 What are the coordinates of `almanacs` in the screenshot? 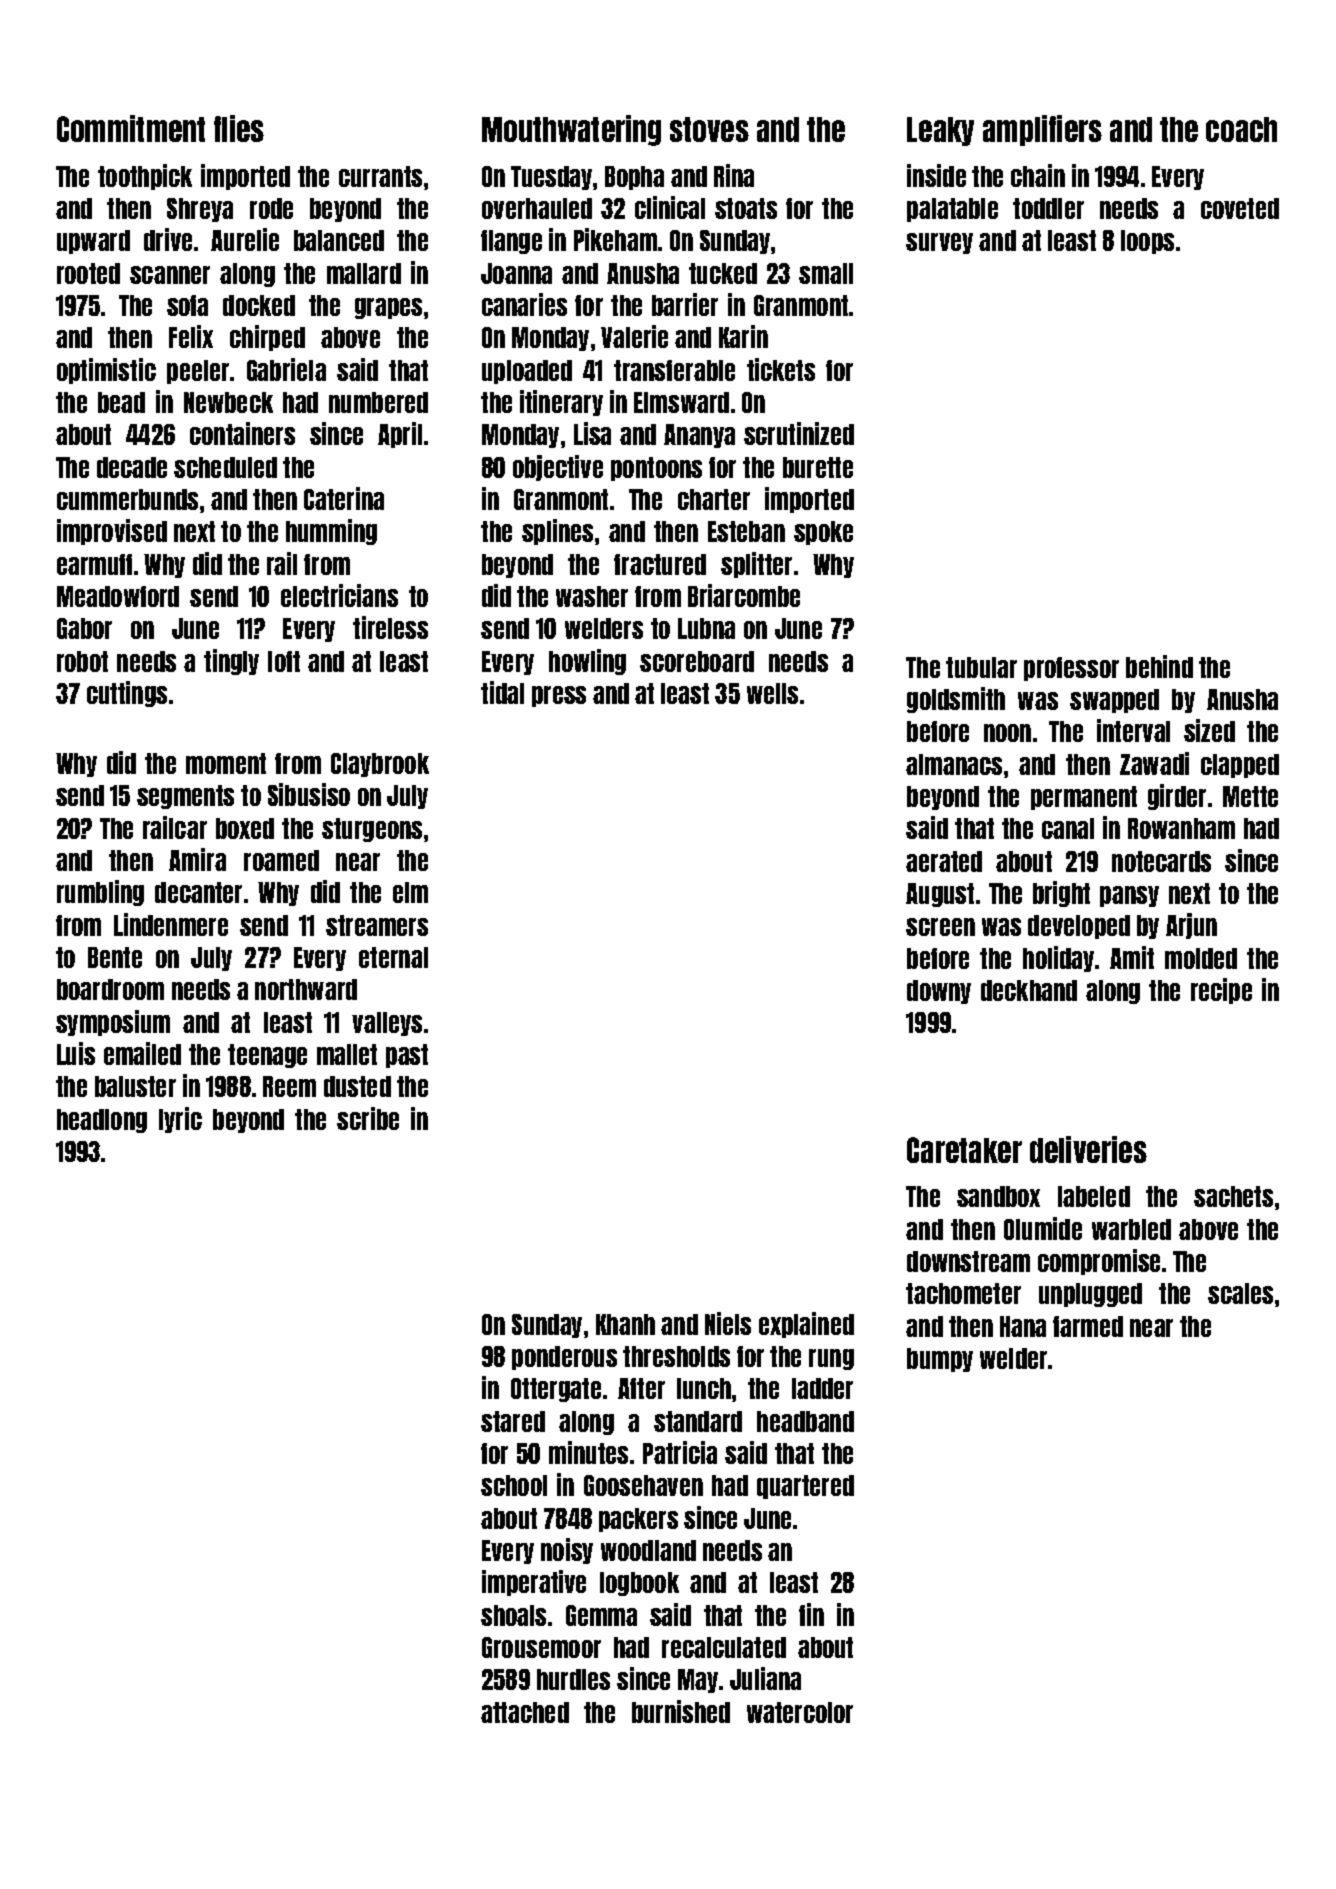 It's located at (954, 764).
